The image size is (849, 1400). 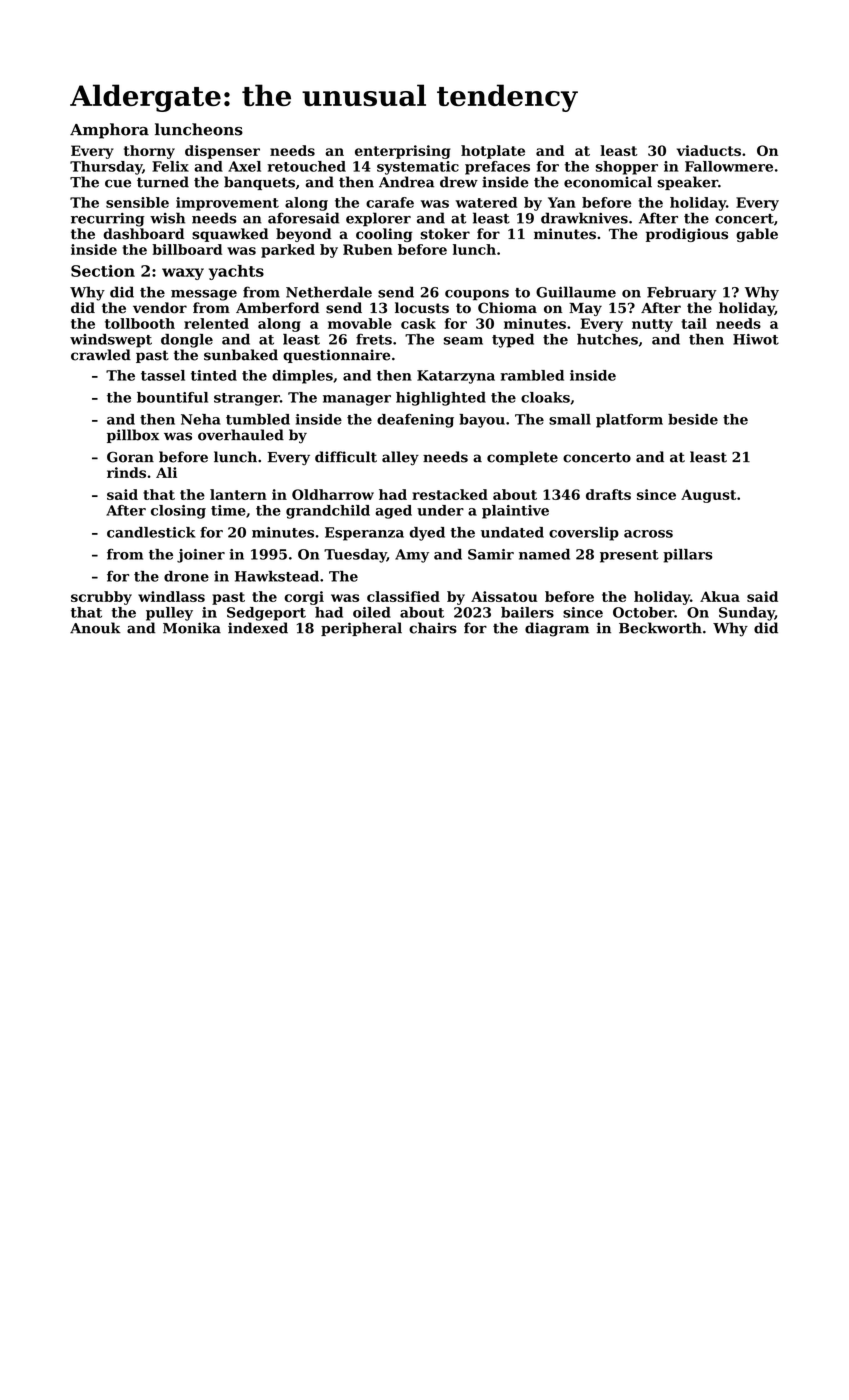 What do you see at coordinates (101, 355) in the page?
I see `crawled` at bounding box center [101, 355].
